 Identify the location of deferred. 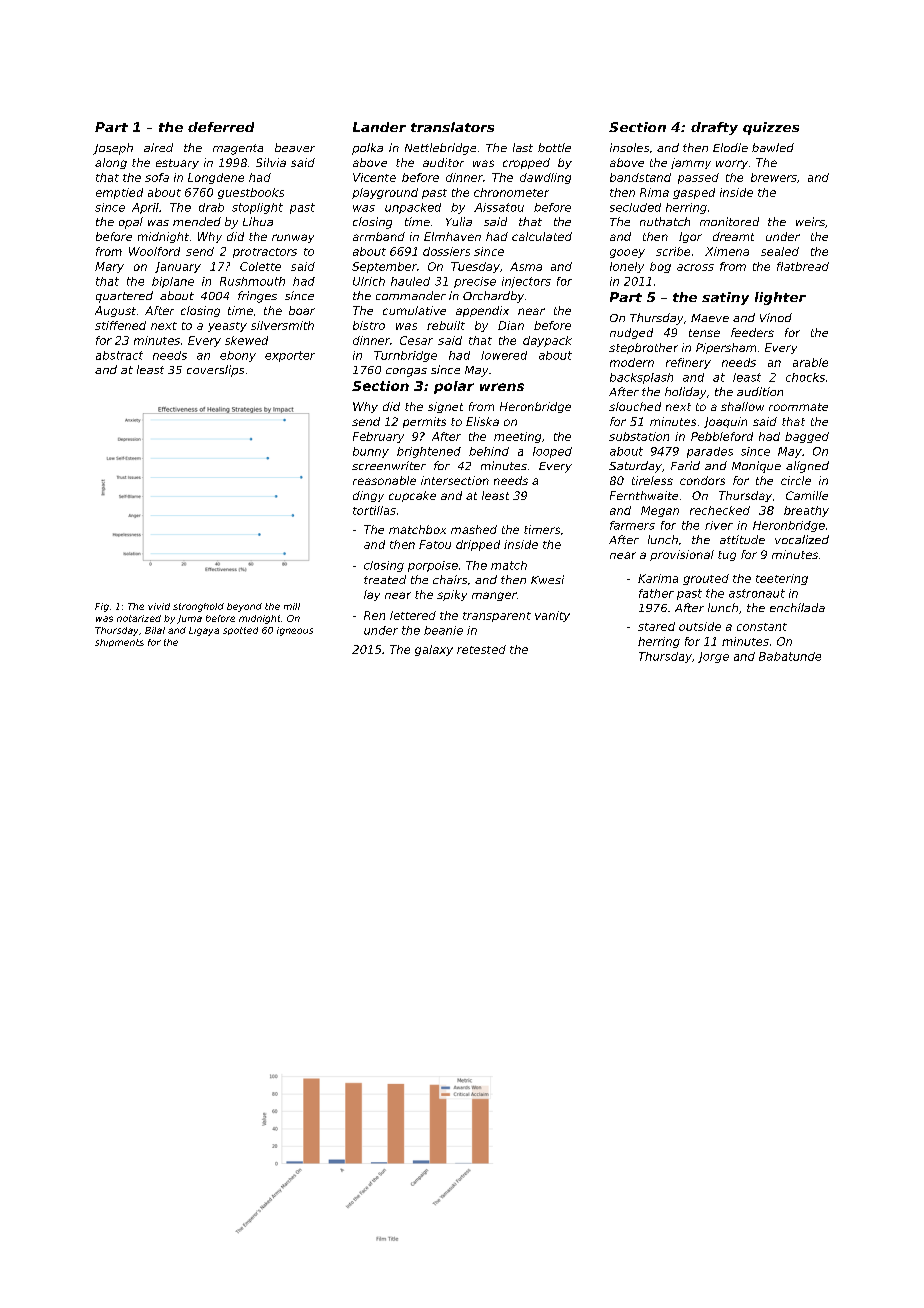
(221, 127).
